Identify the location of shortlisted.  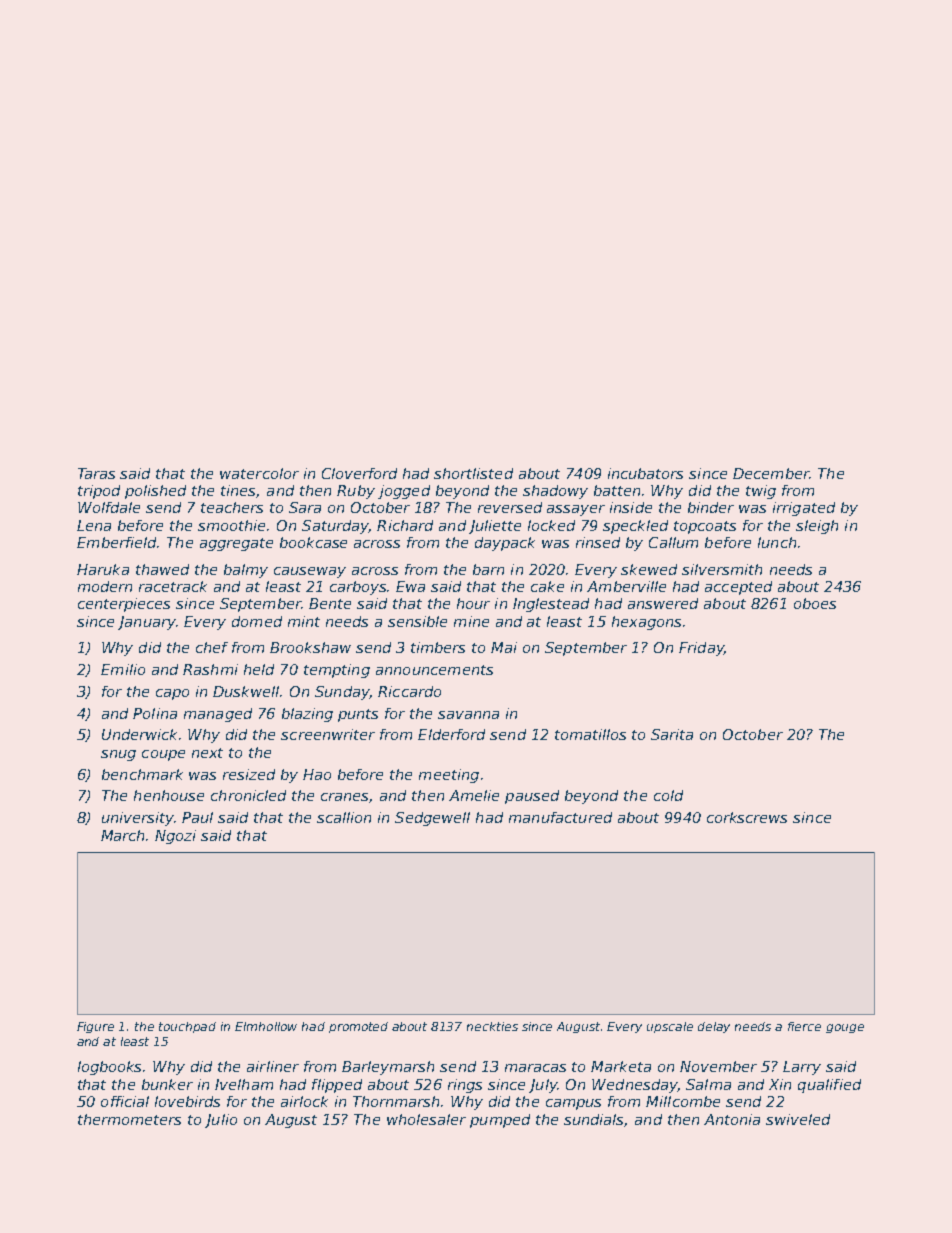
(473, 473).
